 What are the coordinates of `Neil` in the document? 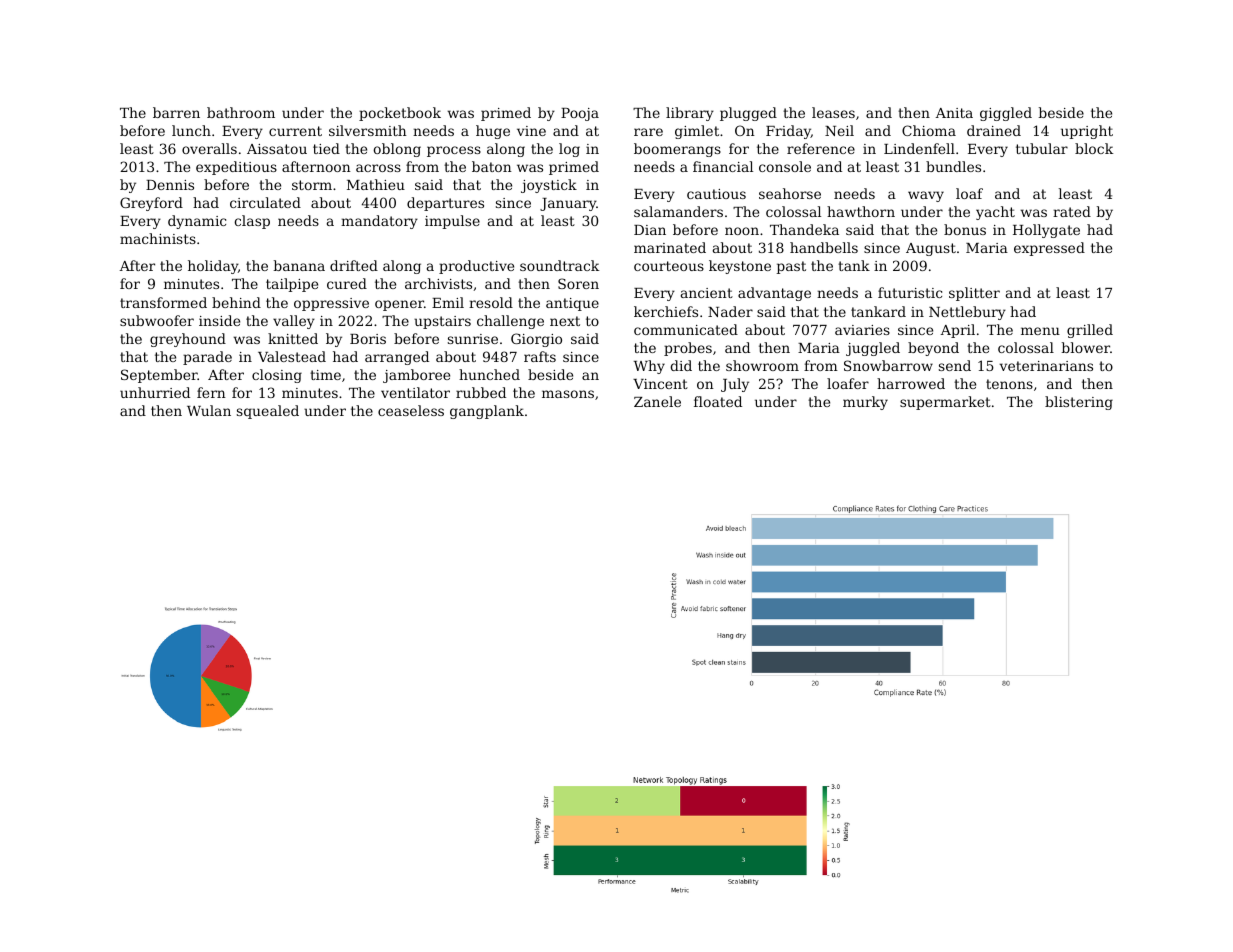 It's located at (839, 130).
